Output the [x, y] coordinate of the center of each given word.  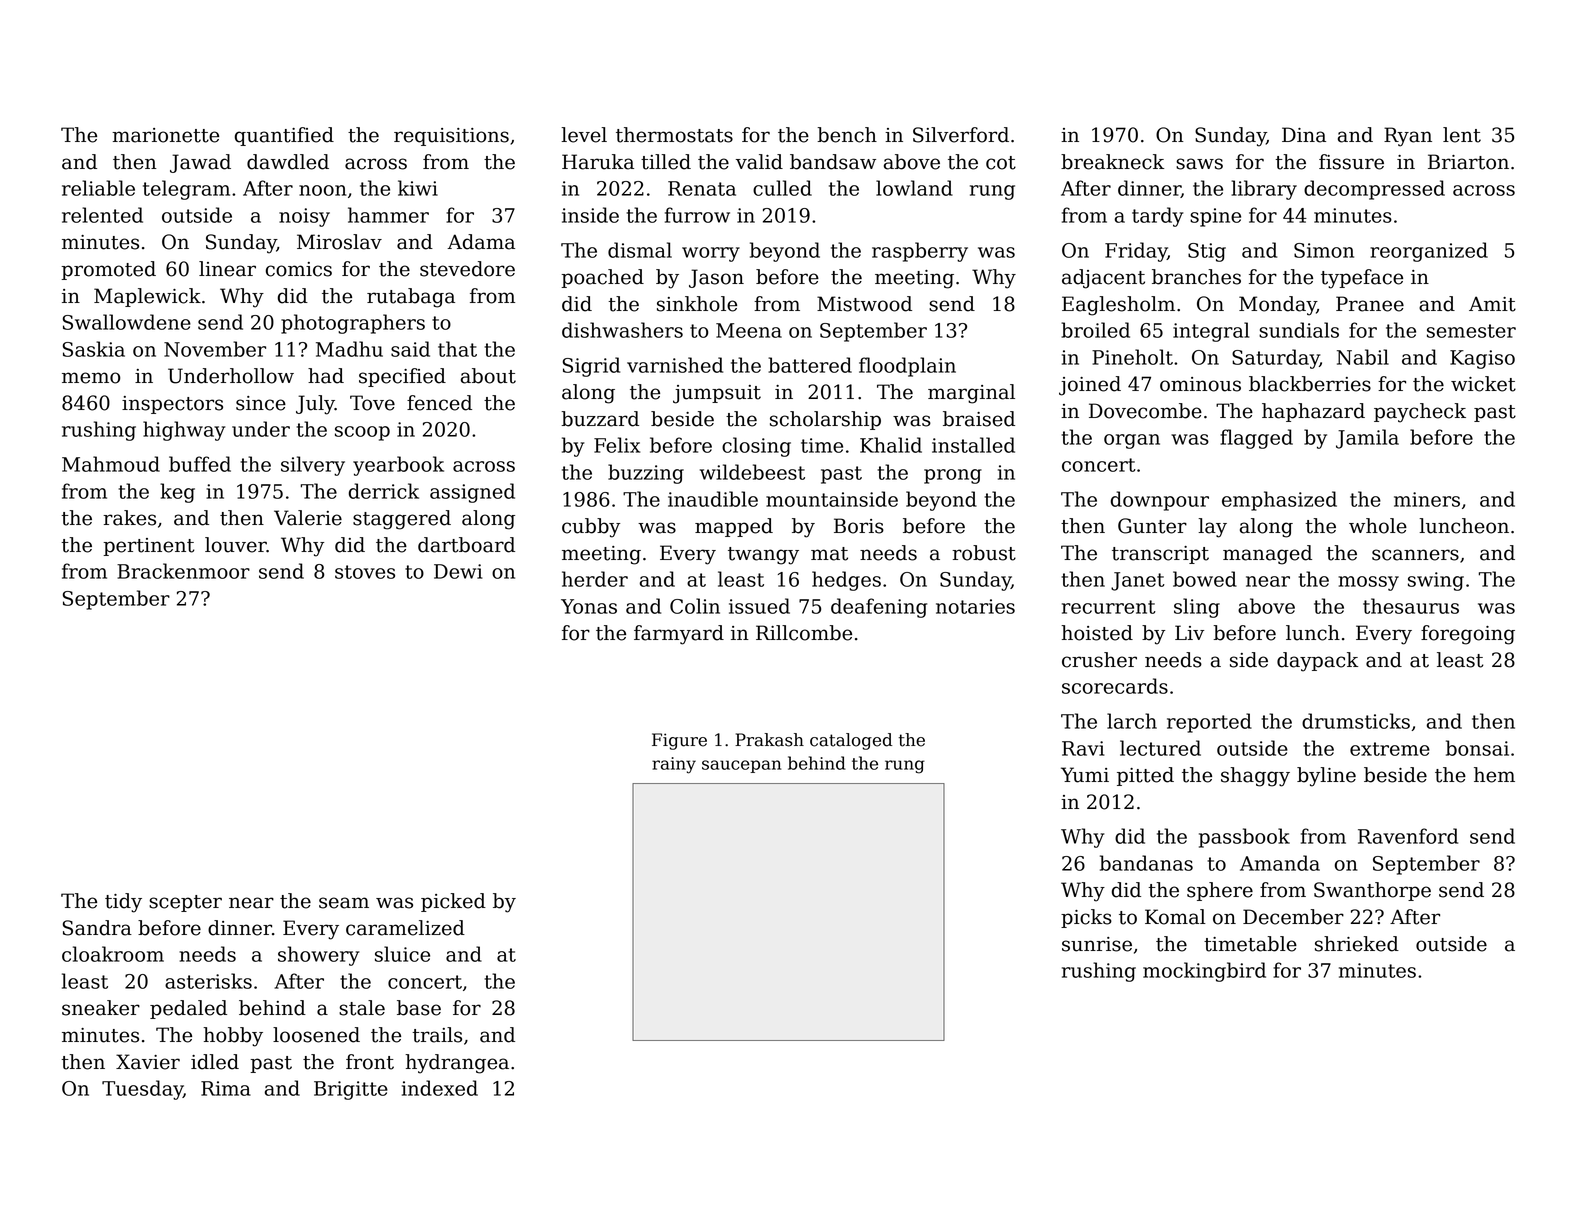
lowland [914, 188]
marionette [165, 135]
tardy [1157, 217]
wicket [1483, 384]
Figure [679, 741]
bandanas [1146, 863]
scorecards [1115, 686]
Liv [1189, 632]
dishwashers [622, 330]
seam [344, 903]
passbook [1244, 838]
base [419, 1008]
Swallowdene [127, 322]
